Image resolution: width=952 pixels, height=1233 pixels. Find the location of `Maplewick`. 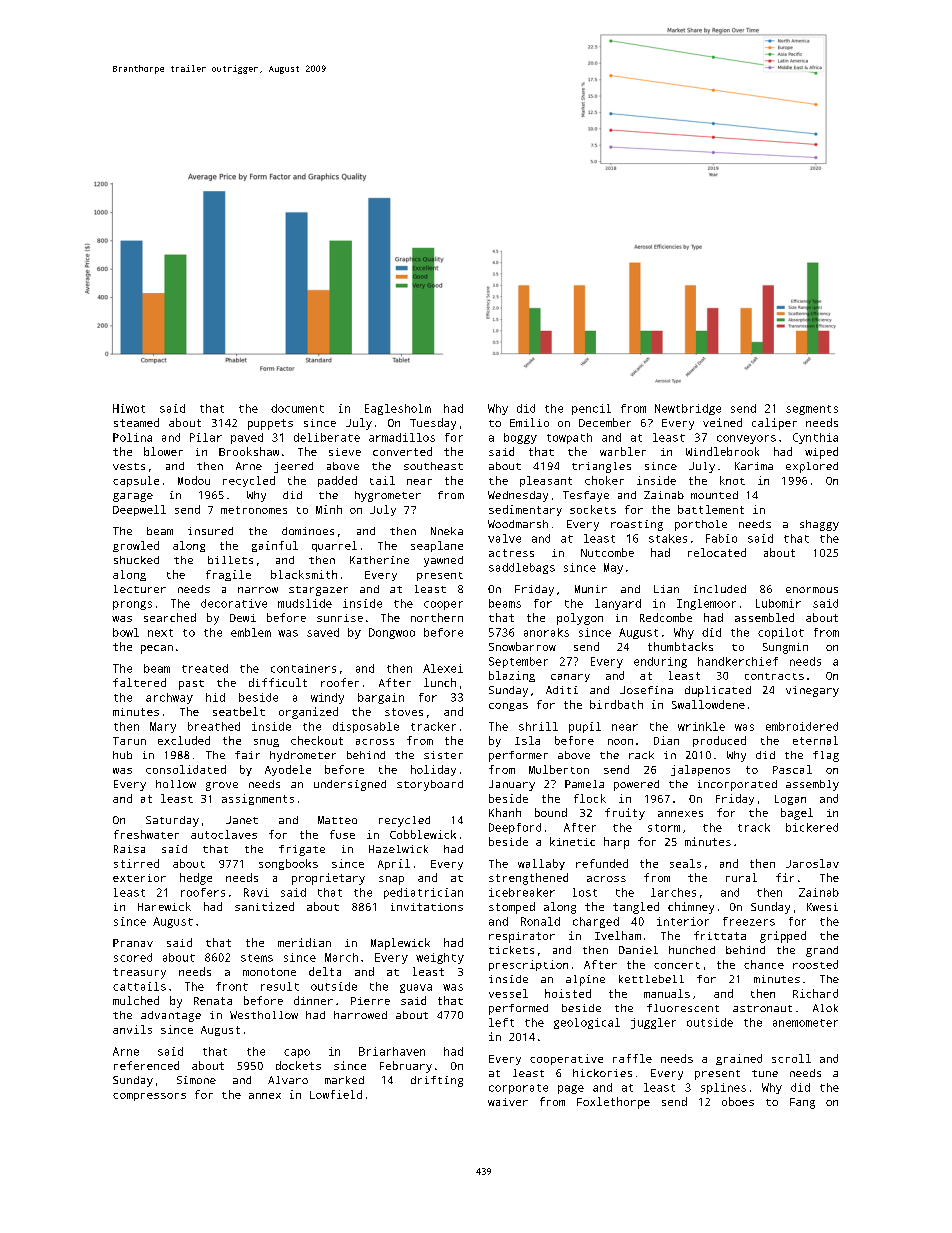

Maplewick is located at coordinates (400, 944).
